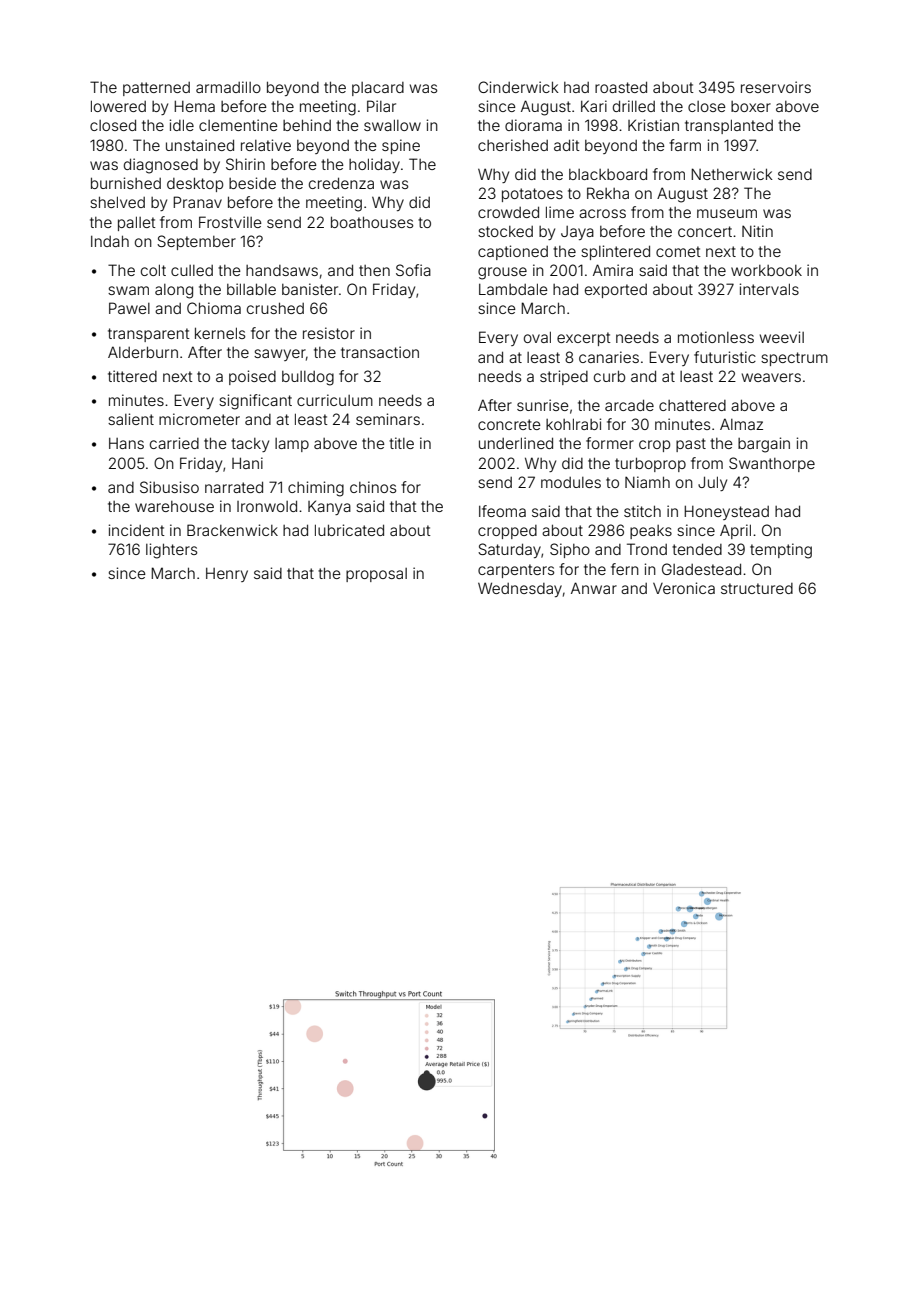 The width and height of the page is (924, 1308). What do you see at coordinates (729, 126) in the page?
I see `transplanted` at bounding box center [729, 126].
